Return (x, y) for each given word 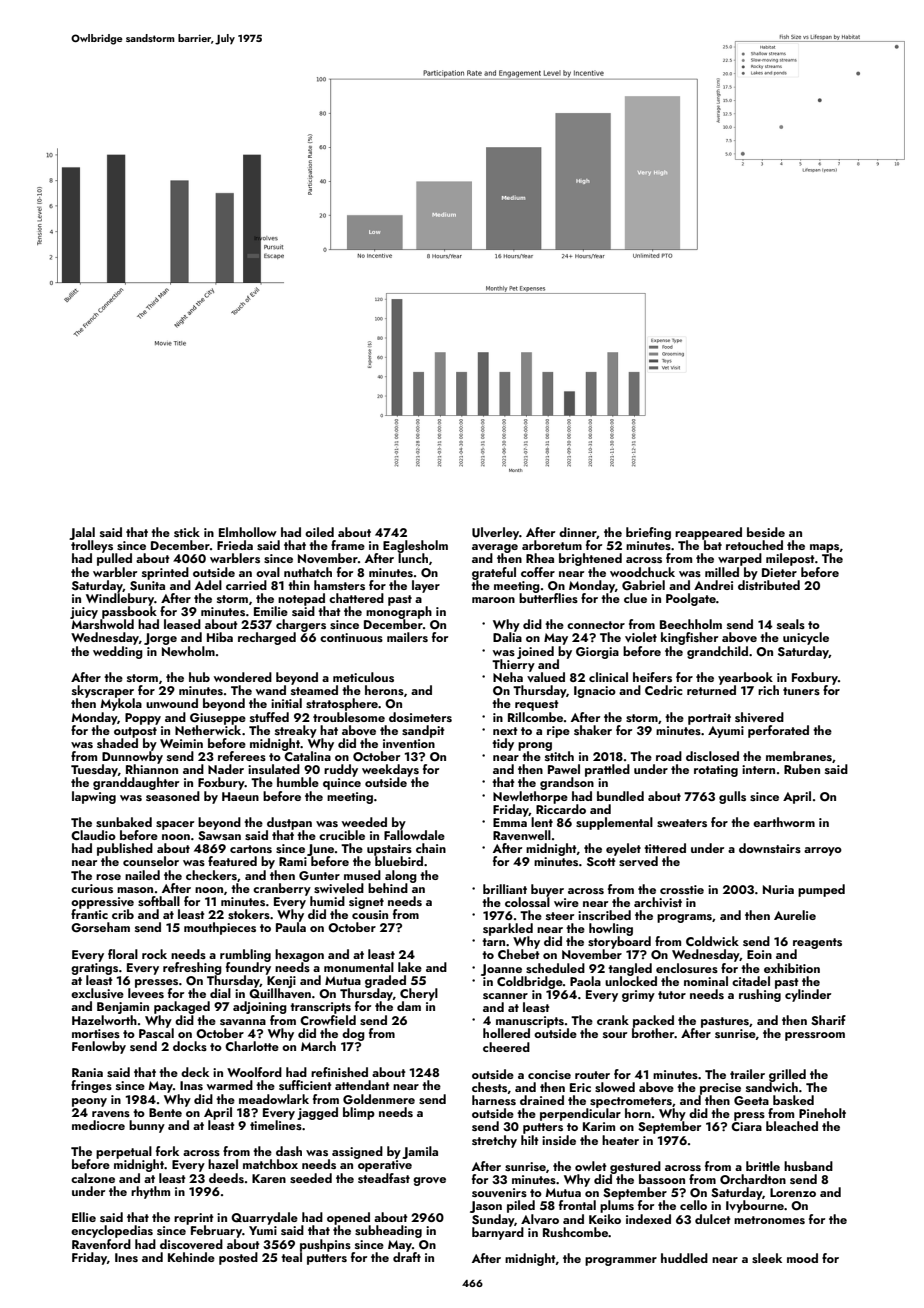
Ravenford (101, 1244)
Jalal (82, 533)
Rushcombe (575, 1232)
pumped (821, 890)
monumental (359, 967)
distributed (769, 585)
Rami (293, 861)
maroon (493, 600)
